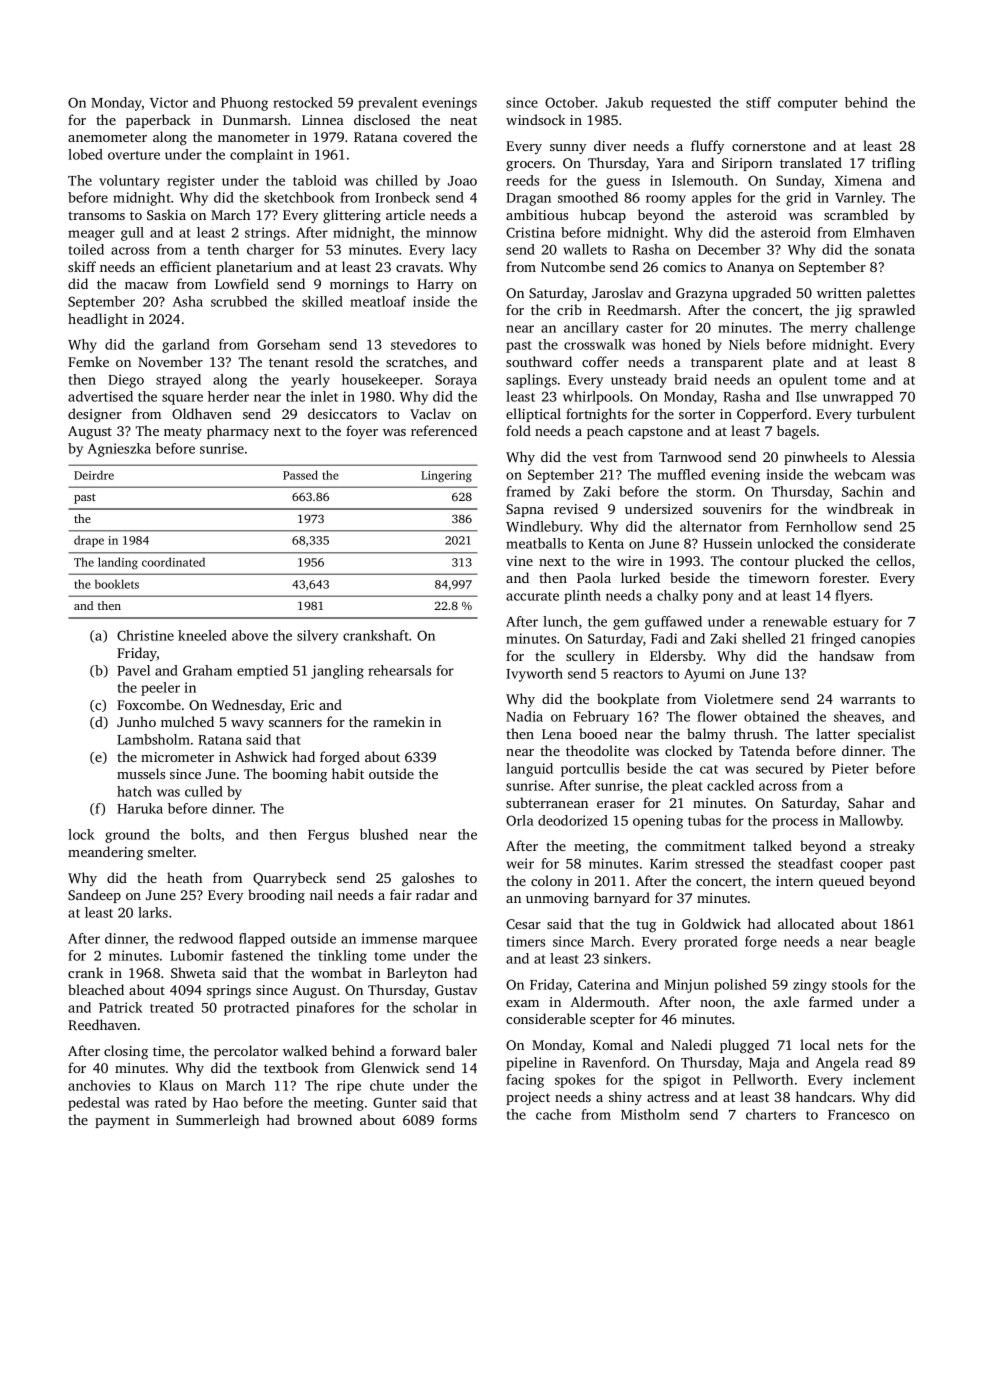 This screenshot has height=1397, width=984. Describe the element at coordinates (895, 250) in the screenshot. I see `sonata` at that location.
